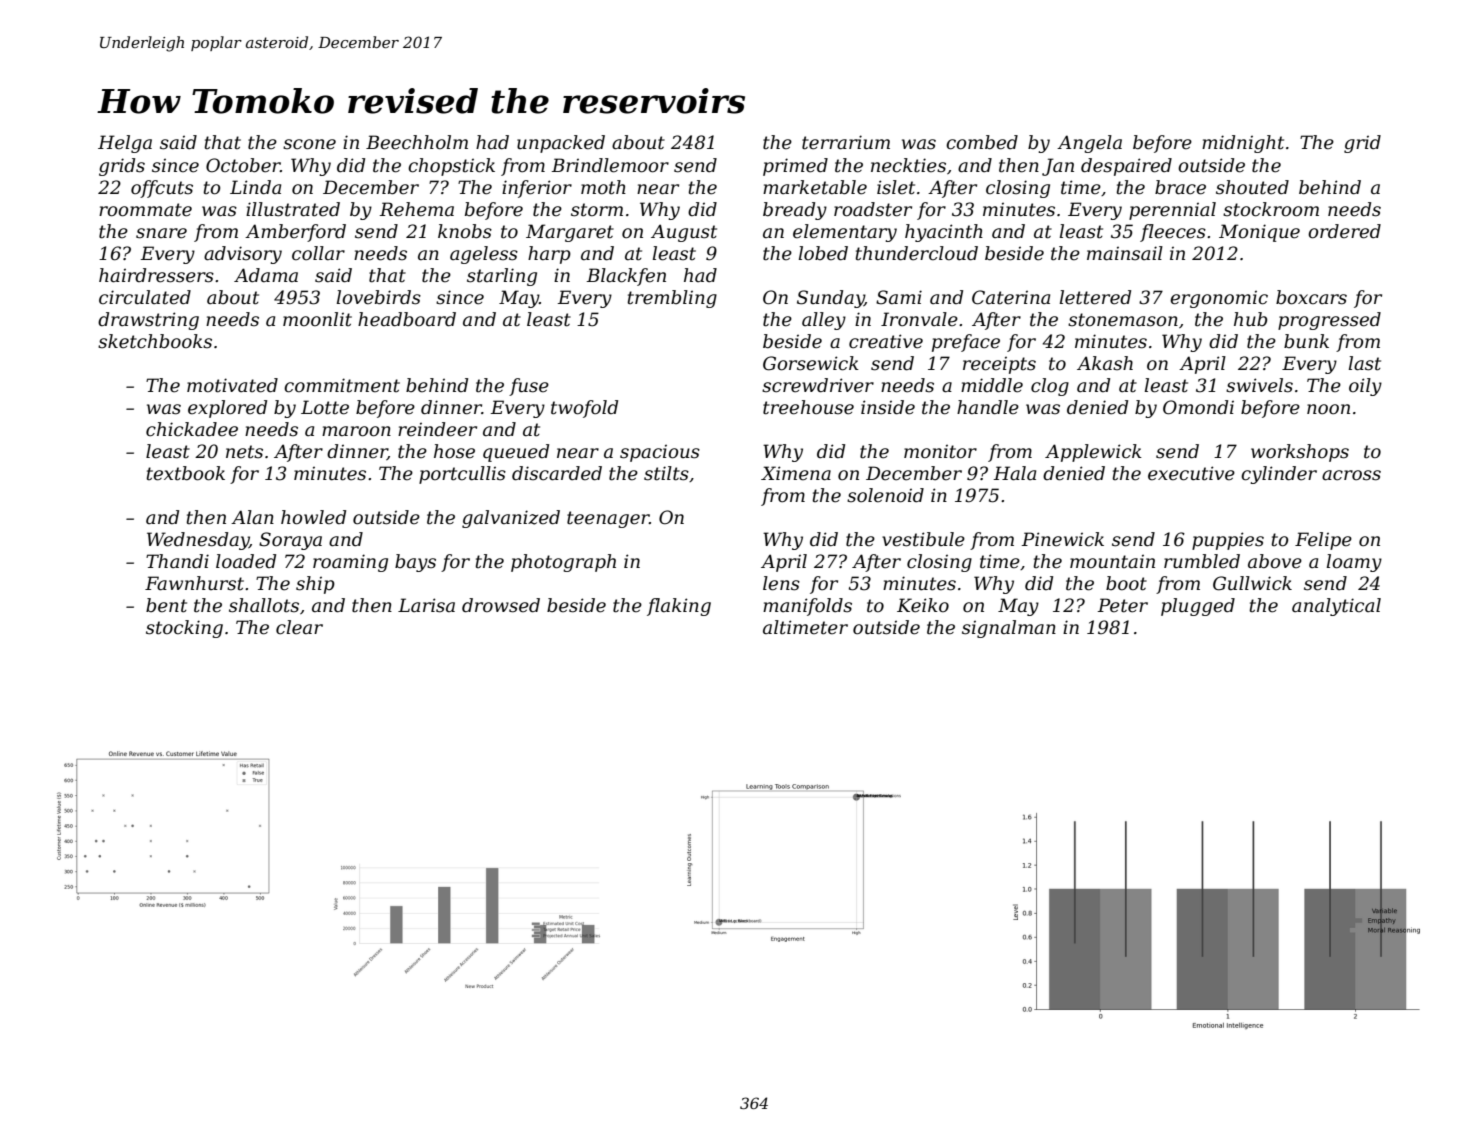 This page has width=1480, height=1143. I want to click on bent, so click(166, 605).
